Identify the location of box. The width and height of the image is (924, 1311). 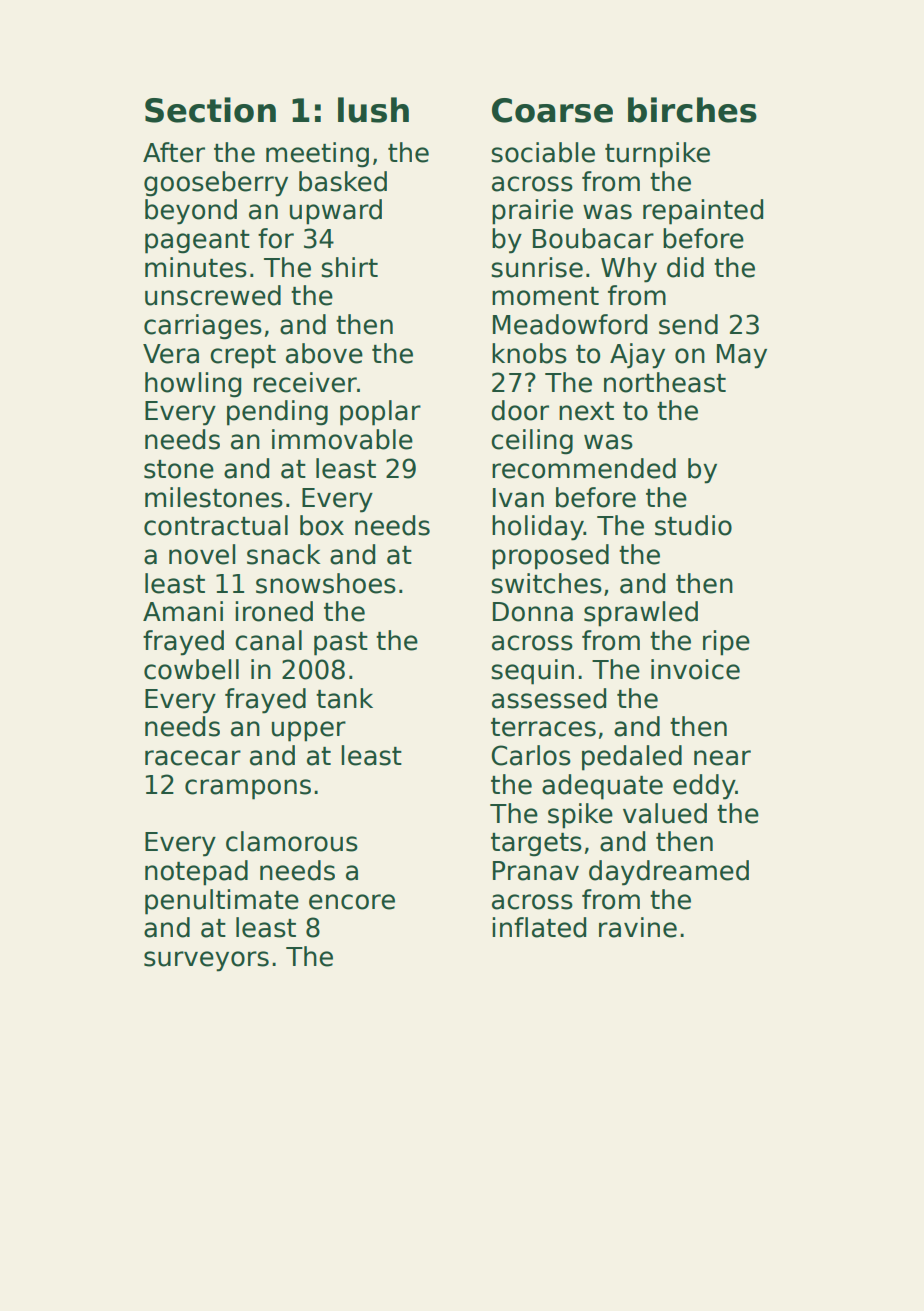
(322, 525).
